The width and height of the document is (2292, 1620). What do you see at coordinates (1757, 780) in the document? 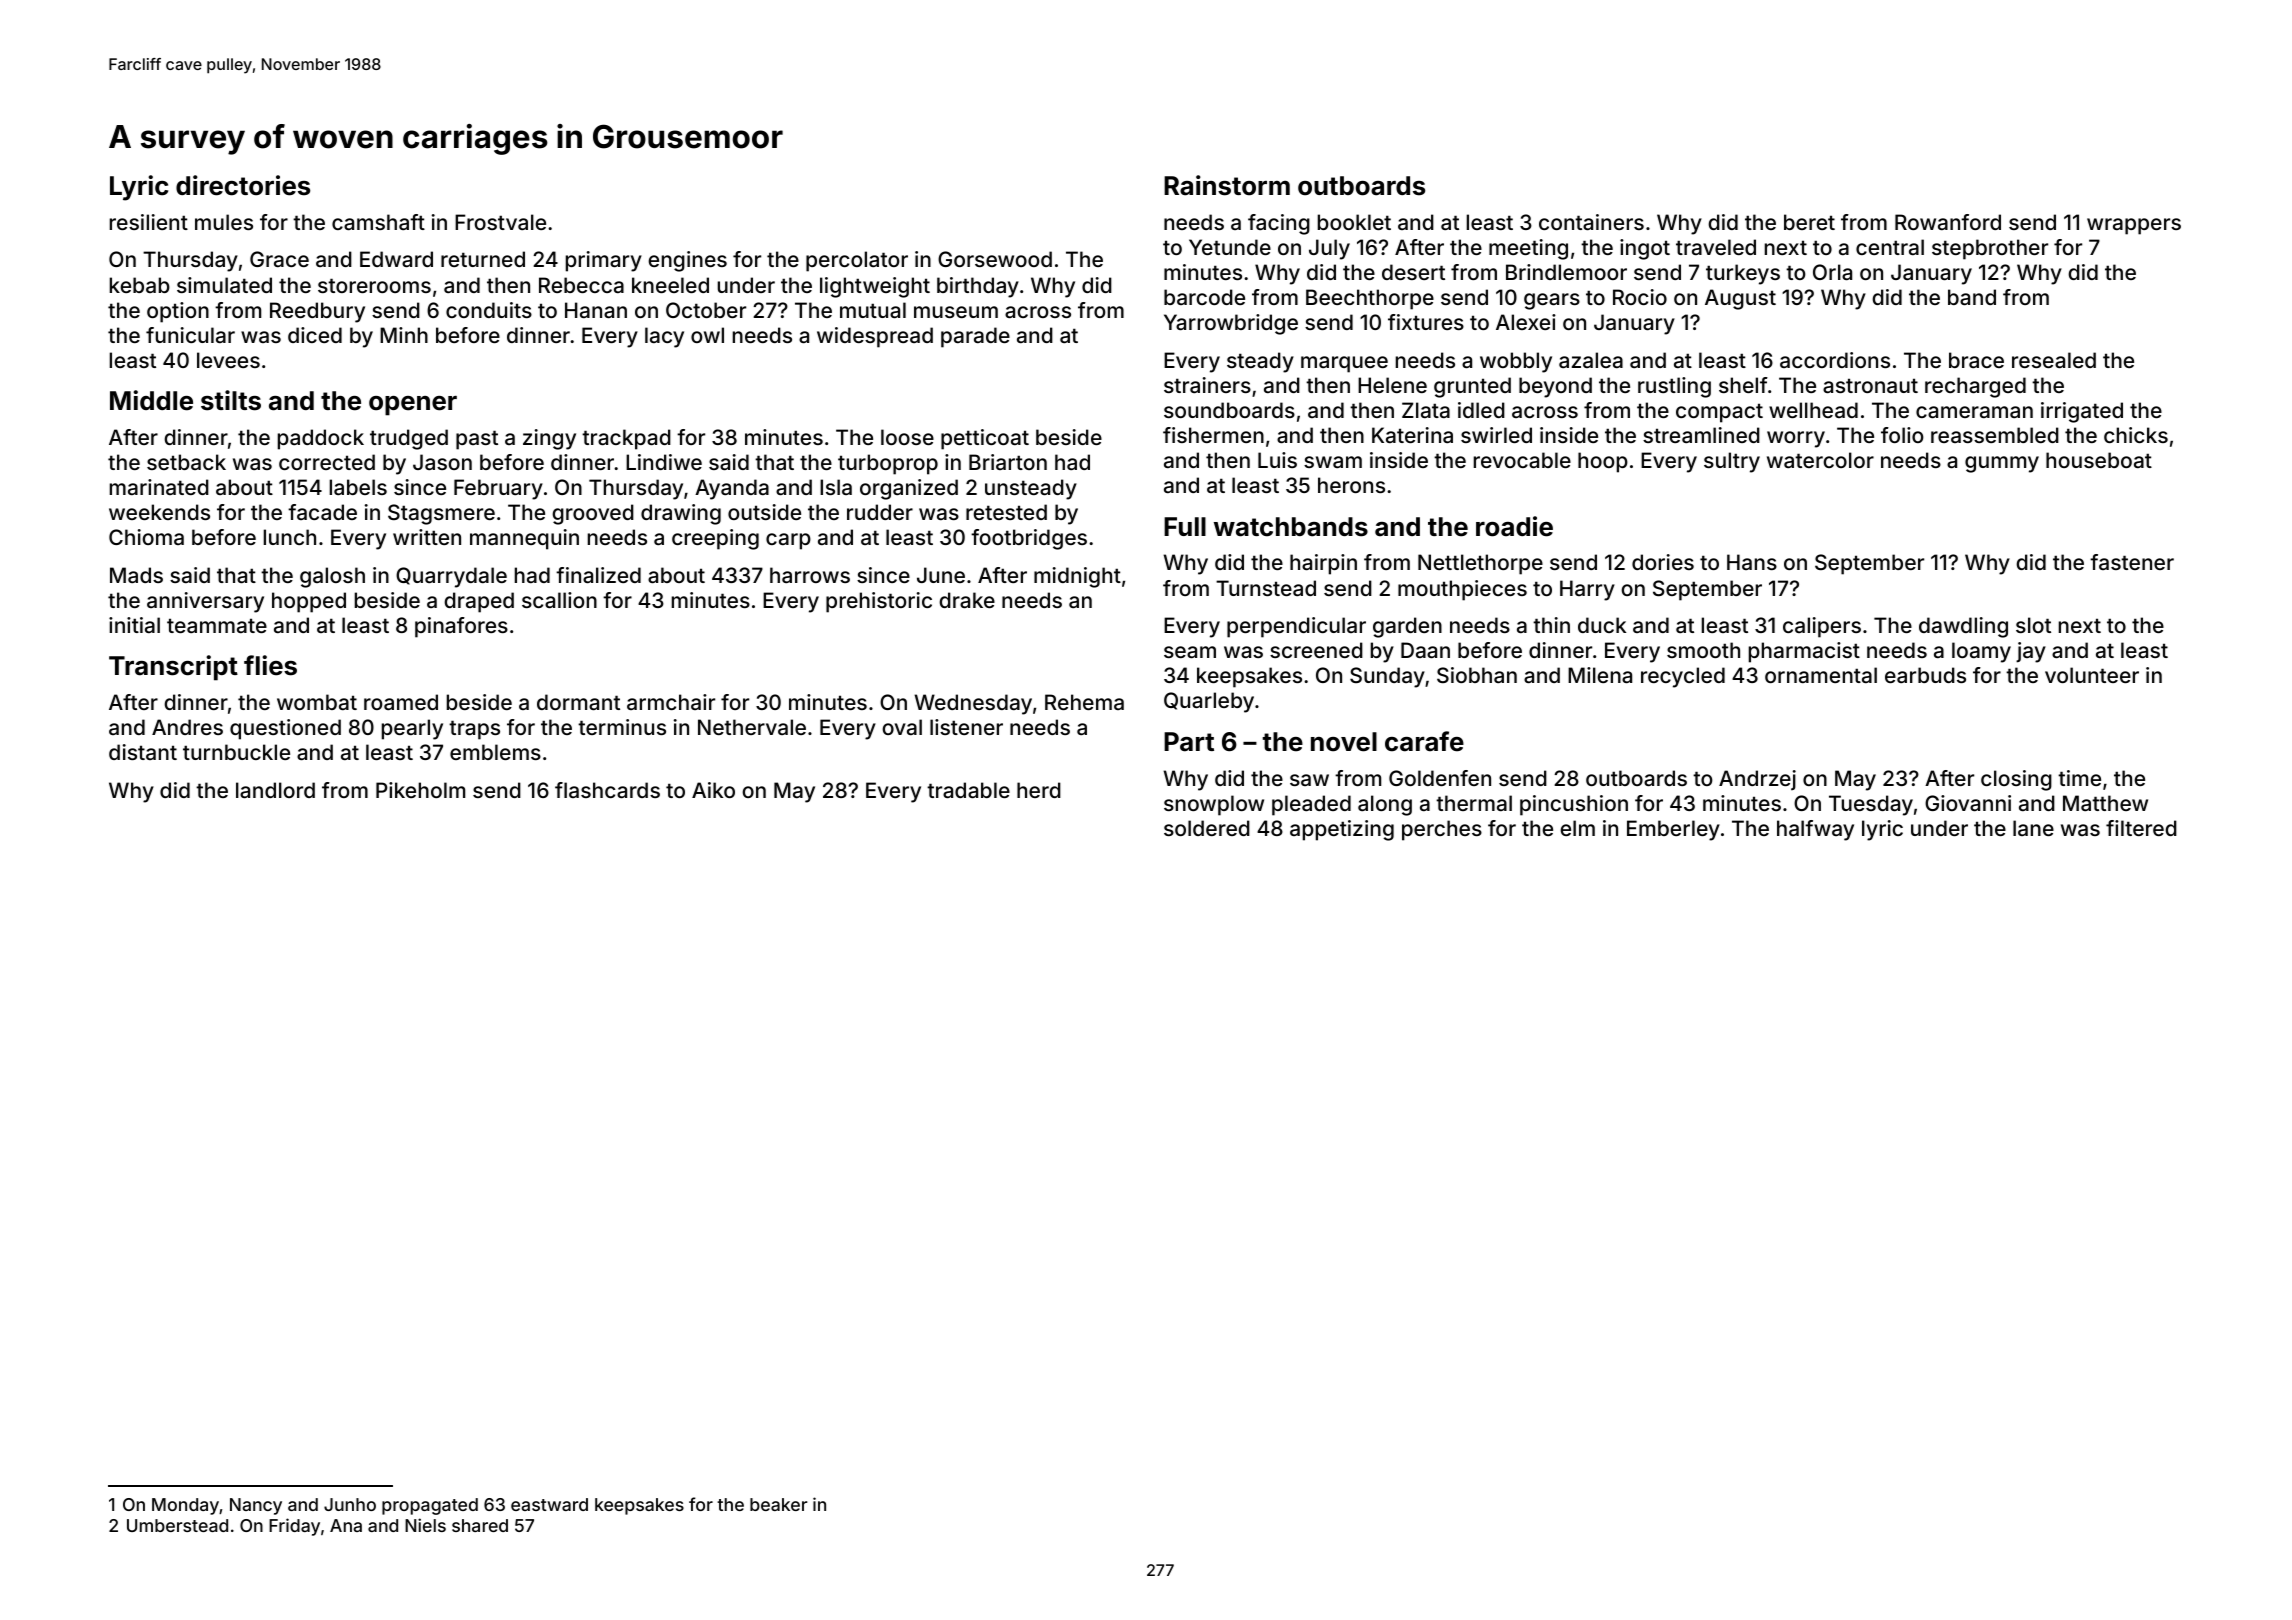
I see `Andrzej` at bounding box center [1757, 780].
